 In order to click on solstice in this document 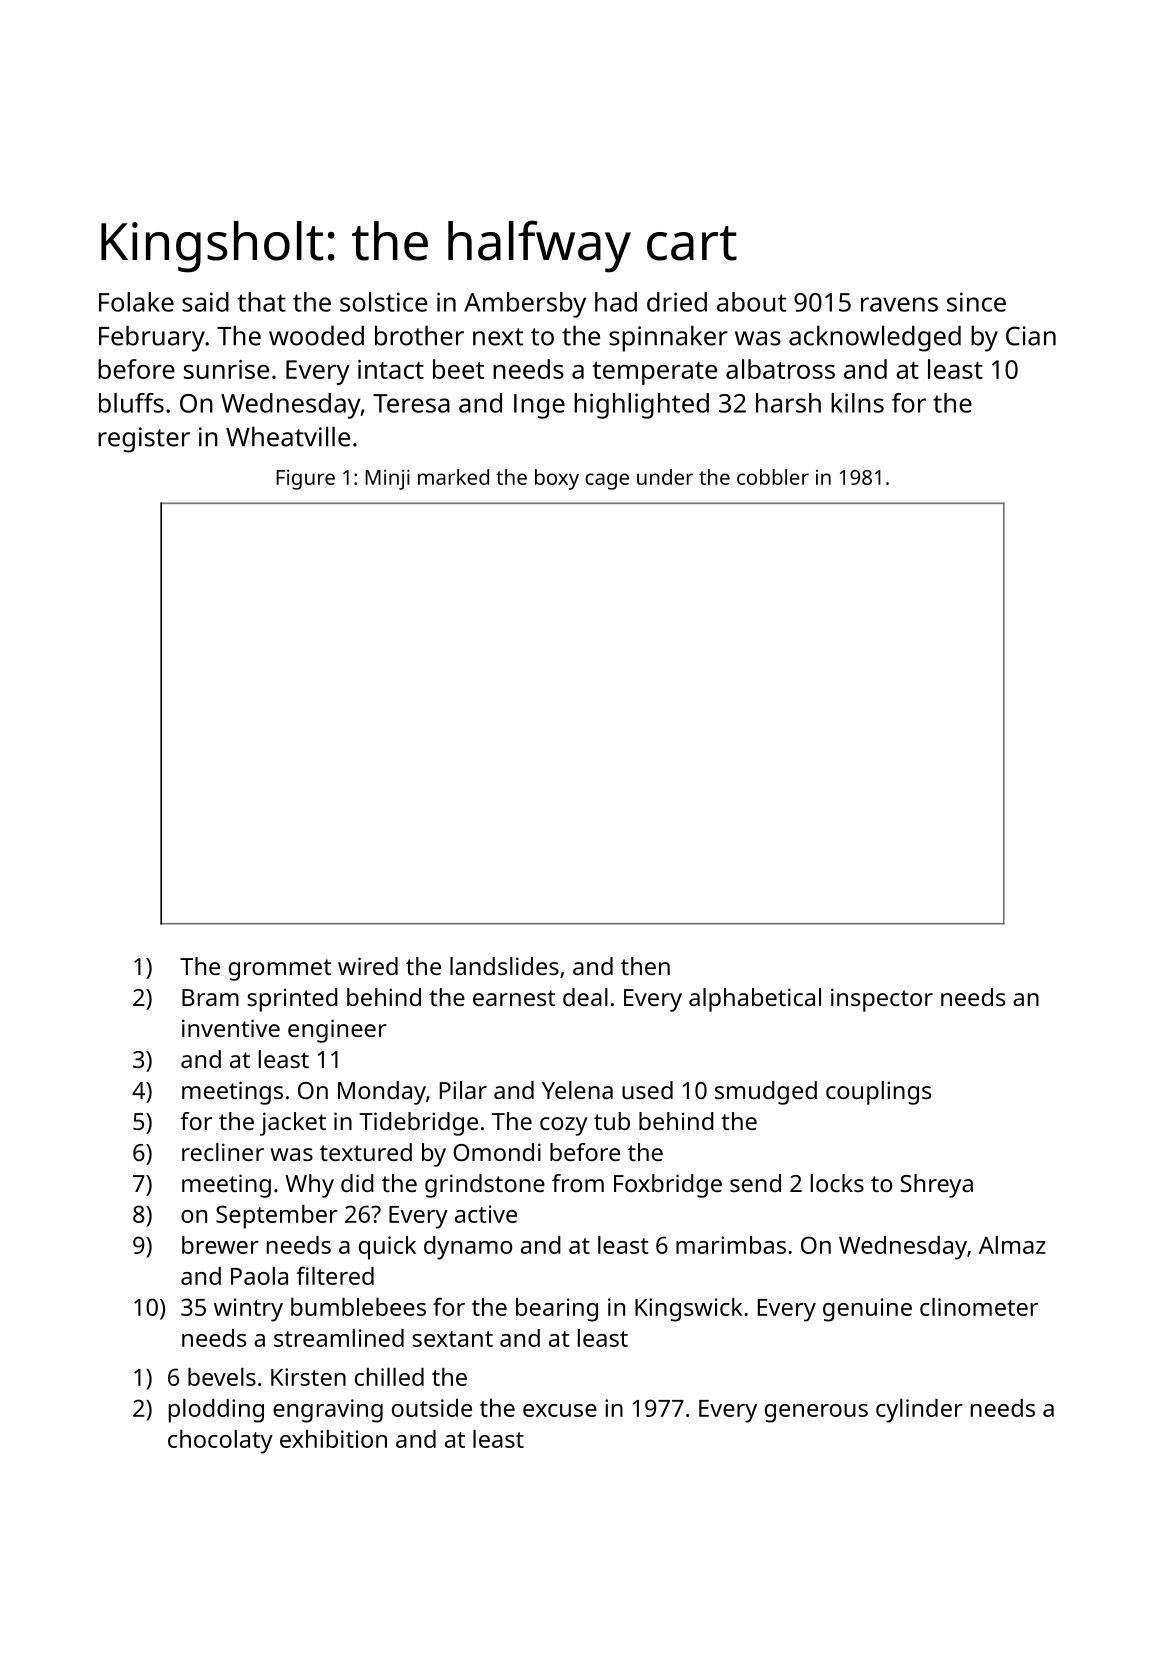, I will do `click(383, 302)`.
